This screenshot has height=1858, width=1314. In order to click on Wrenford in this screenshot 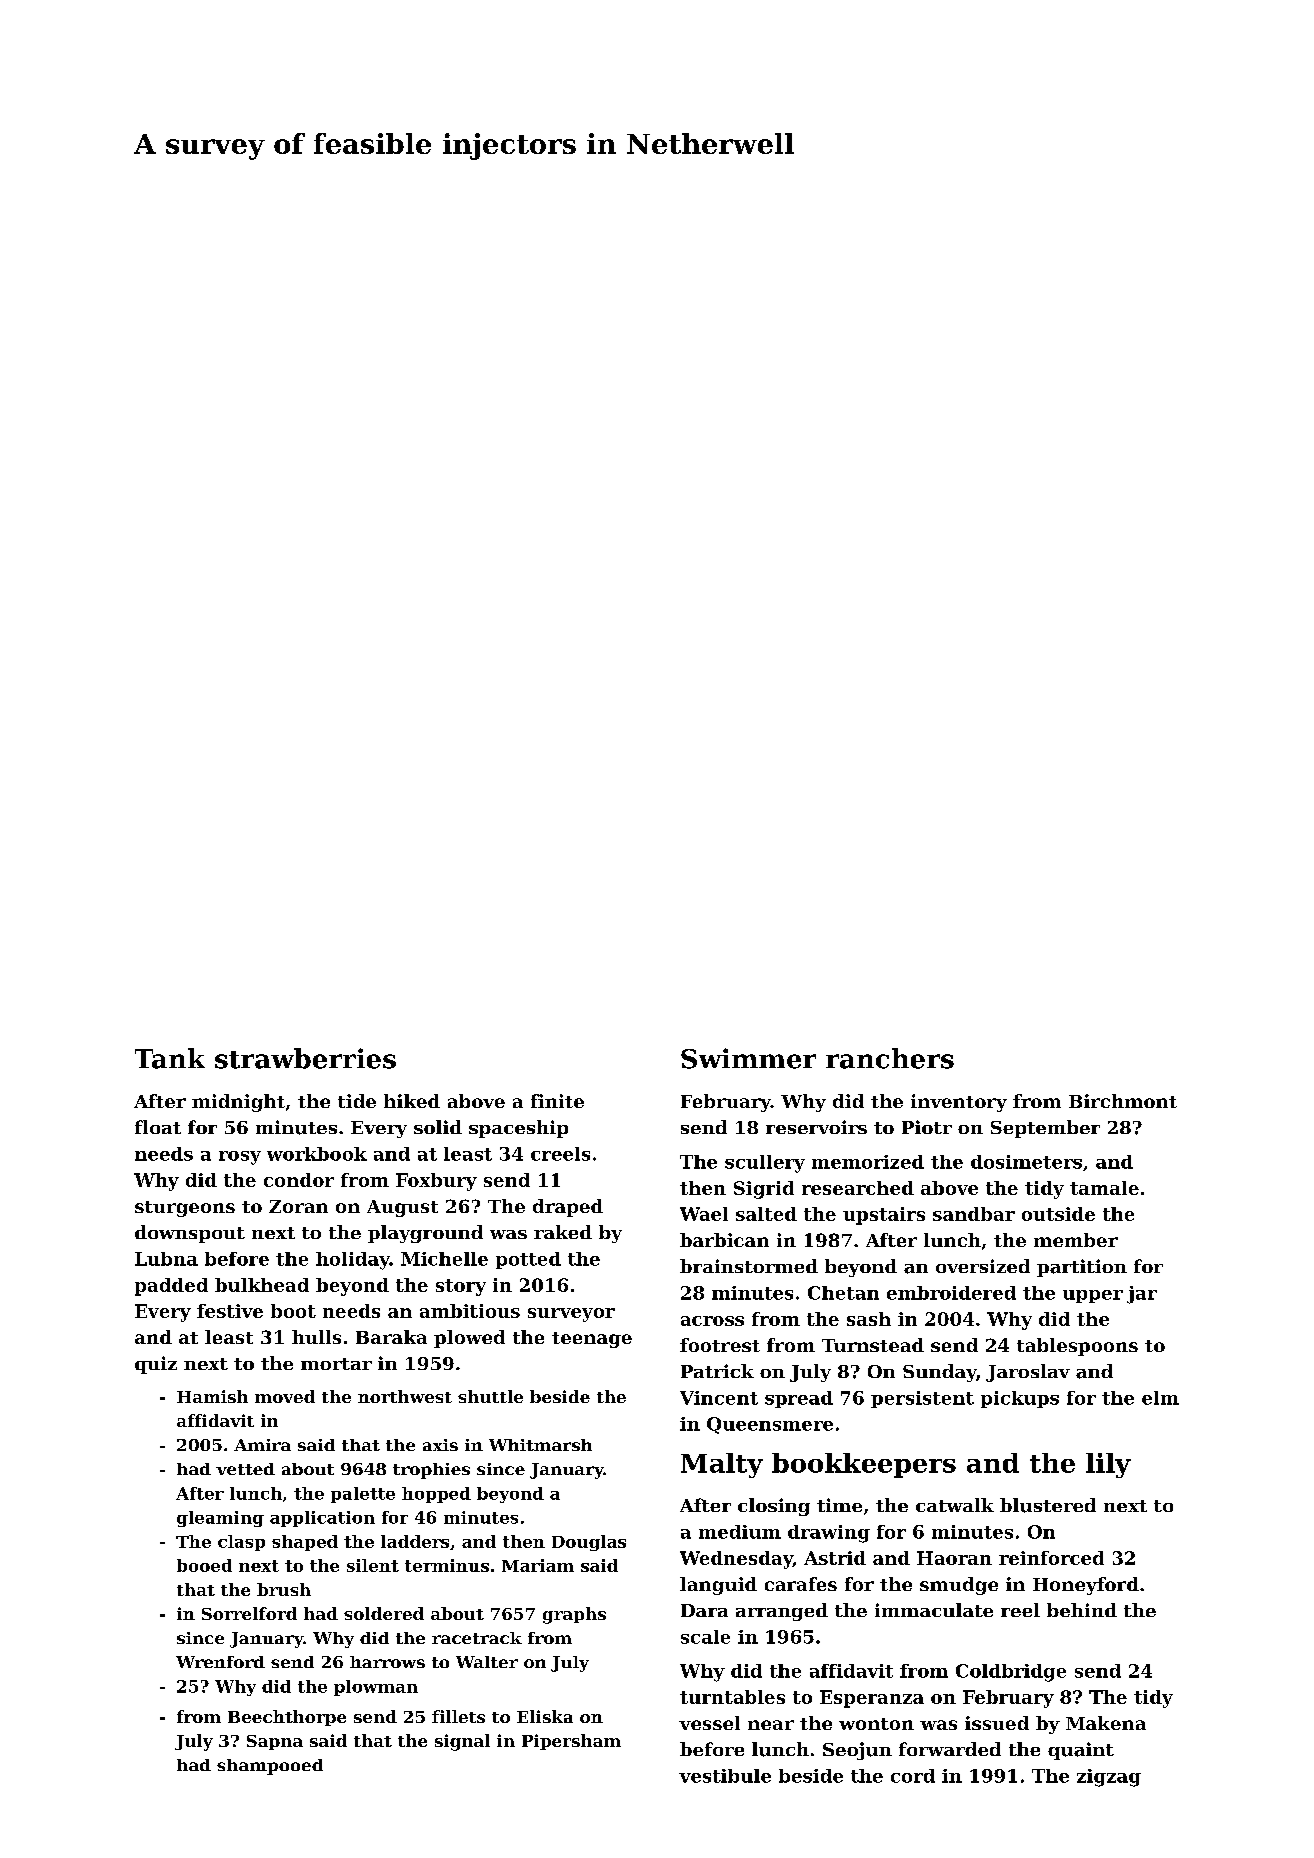, I will do `click(220, 1662)`.
